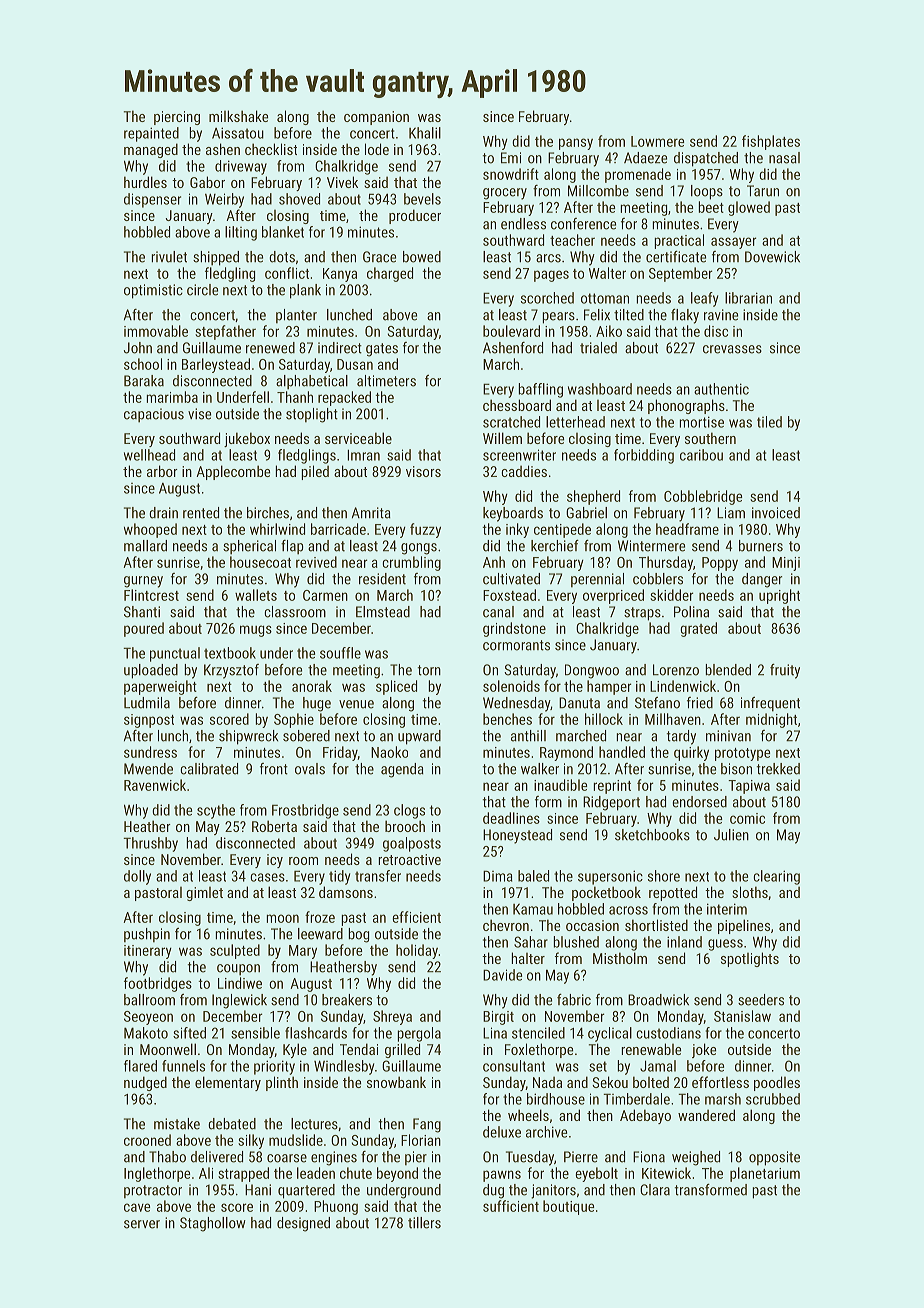  I want to click on boulevard, so click(511, 331).
